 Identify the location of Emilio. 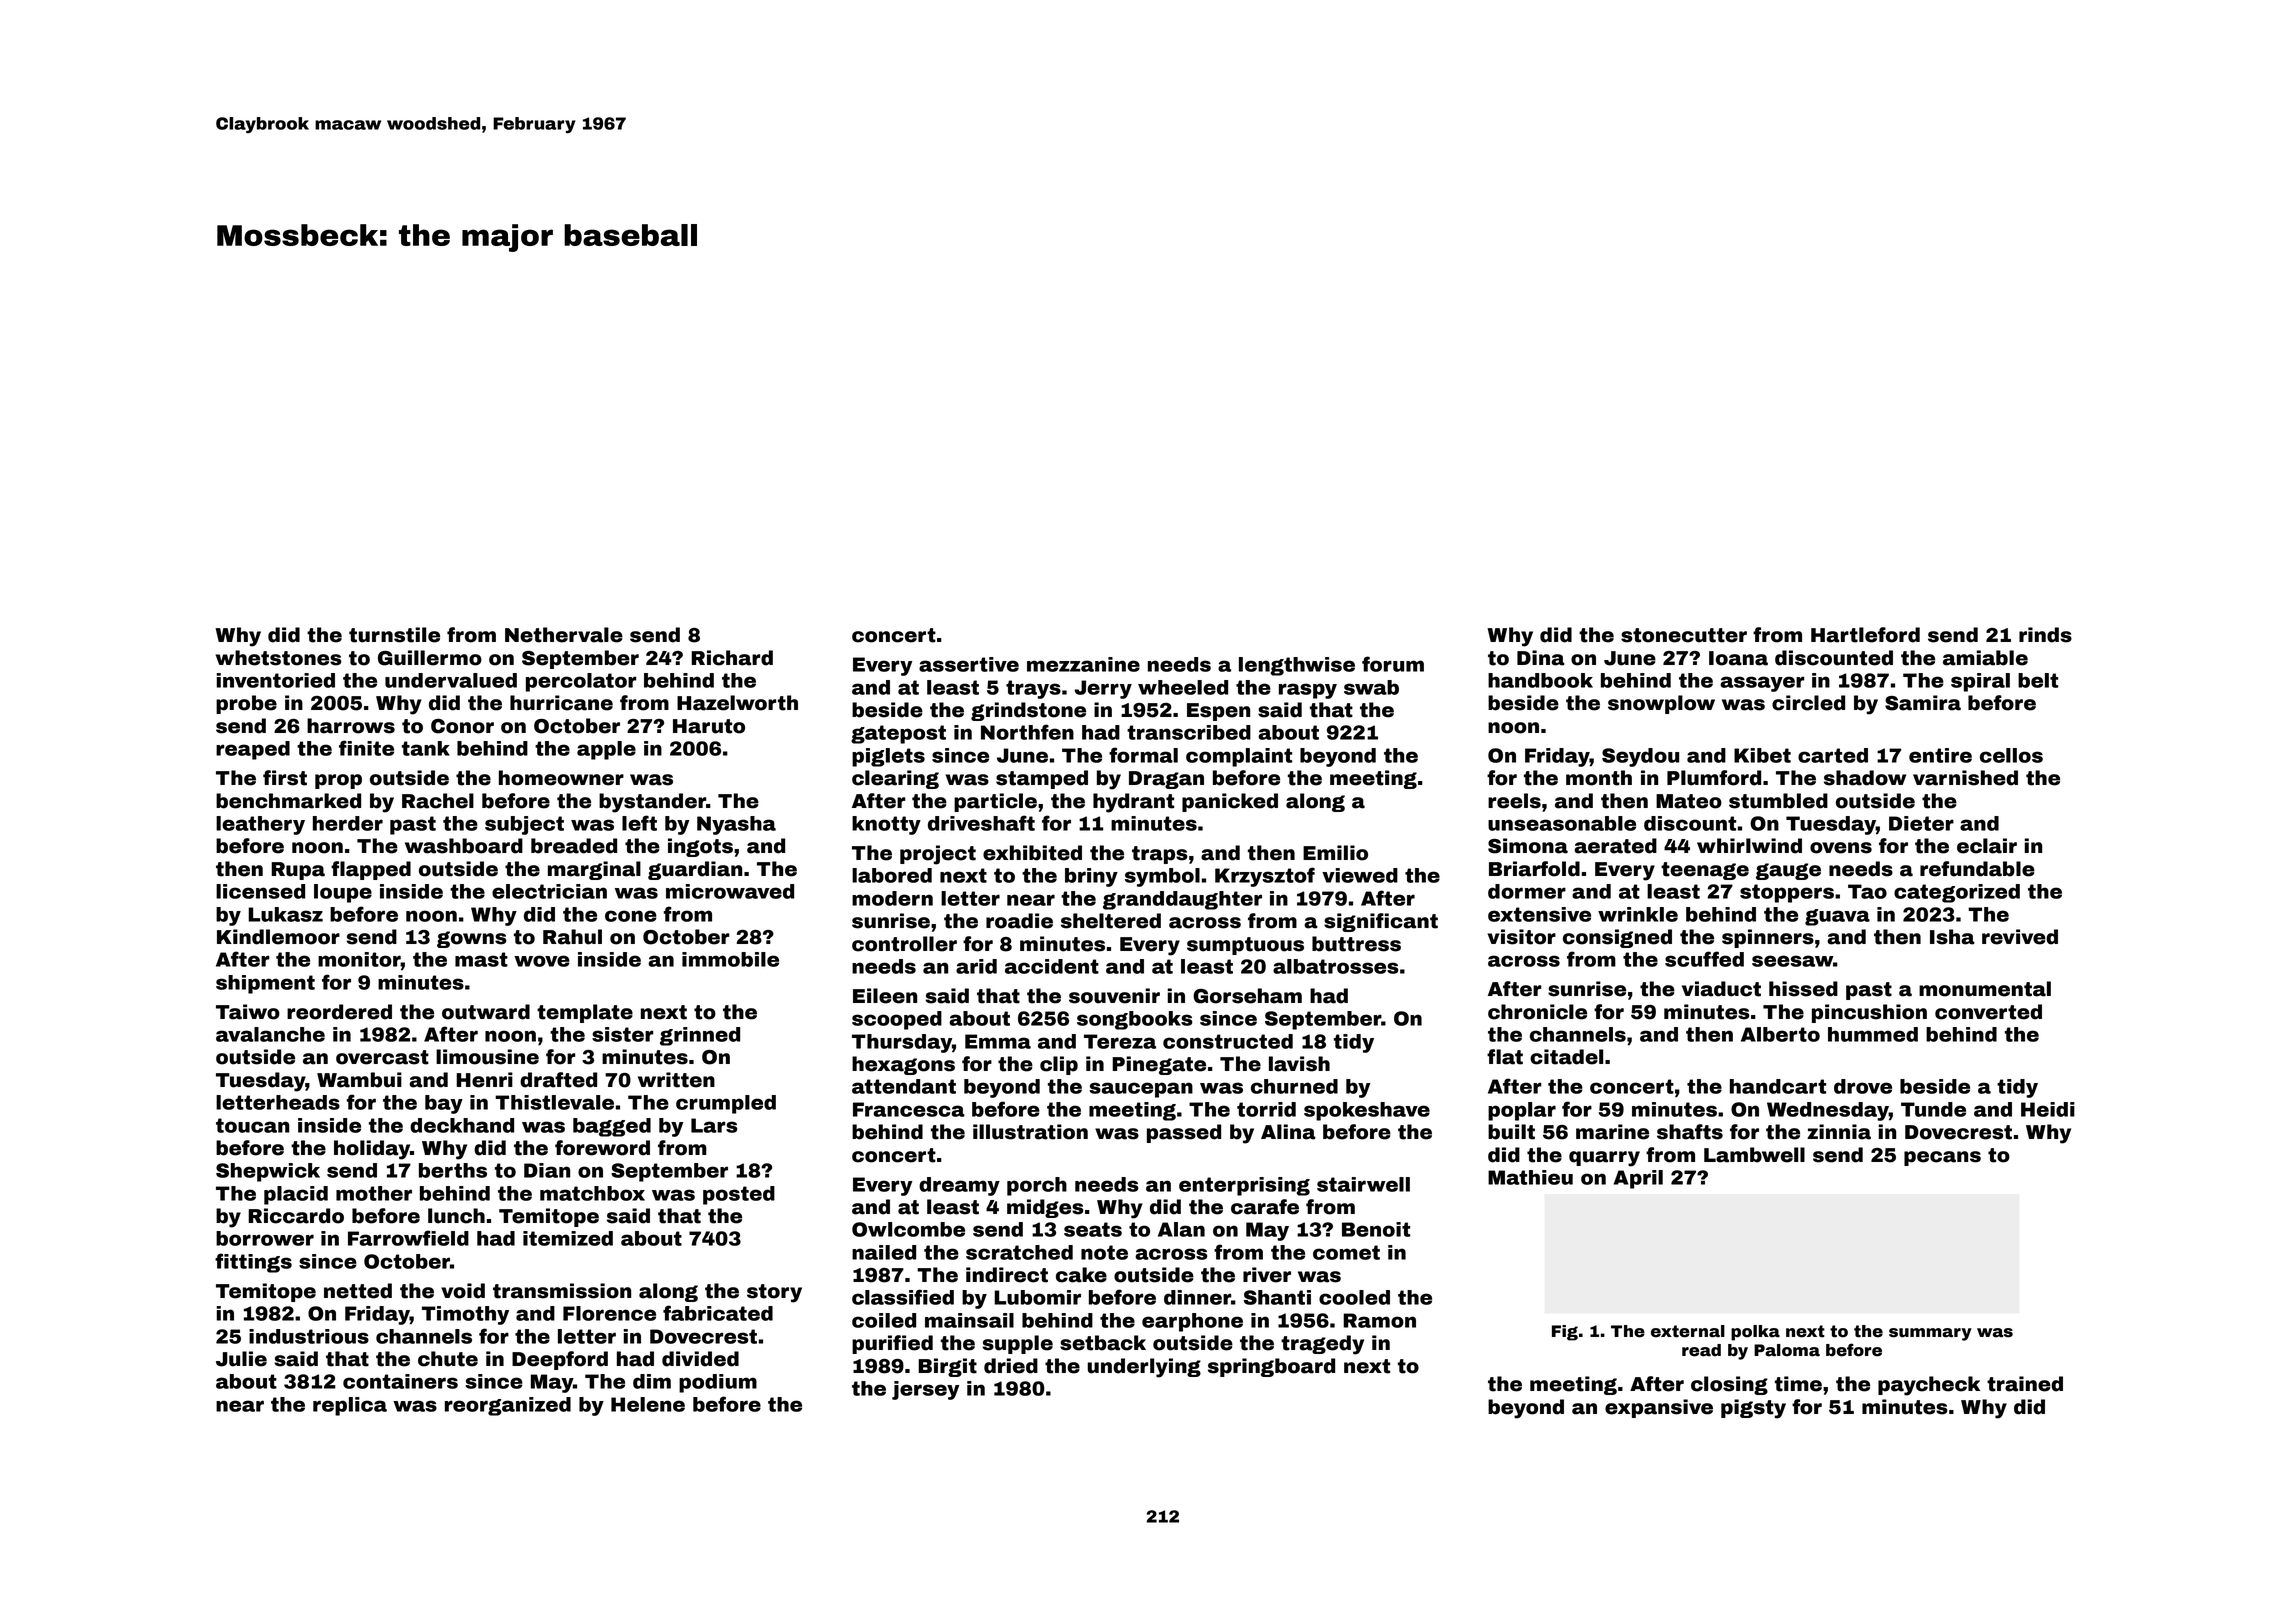
(1335, 853).
